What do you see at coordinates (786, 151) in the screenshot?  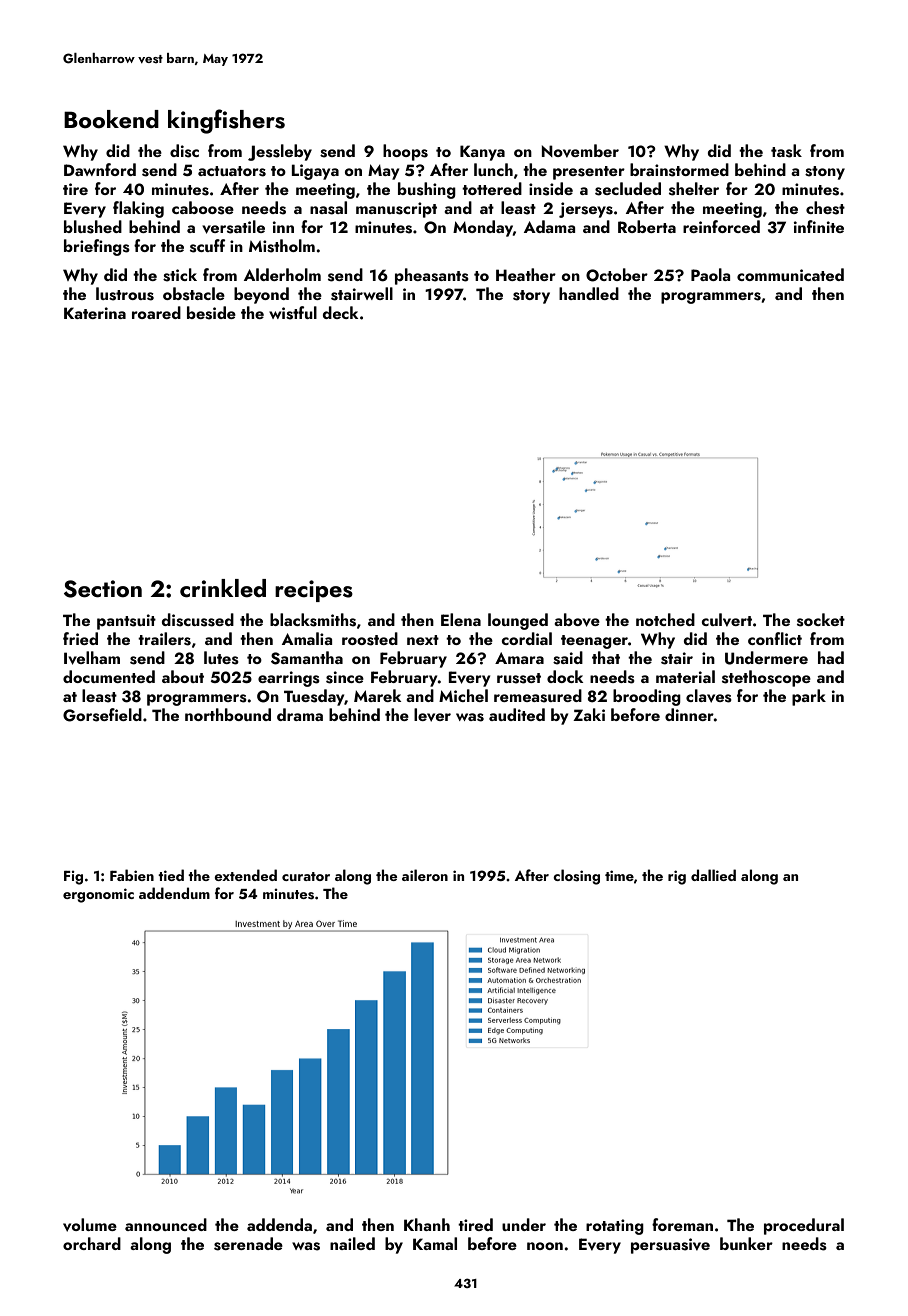 I see `task` at bounding box center [786, 151].
